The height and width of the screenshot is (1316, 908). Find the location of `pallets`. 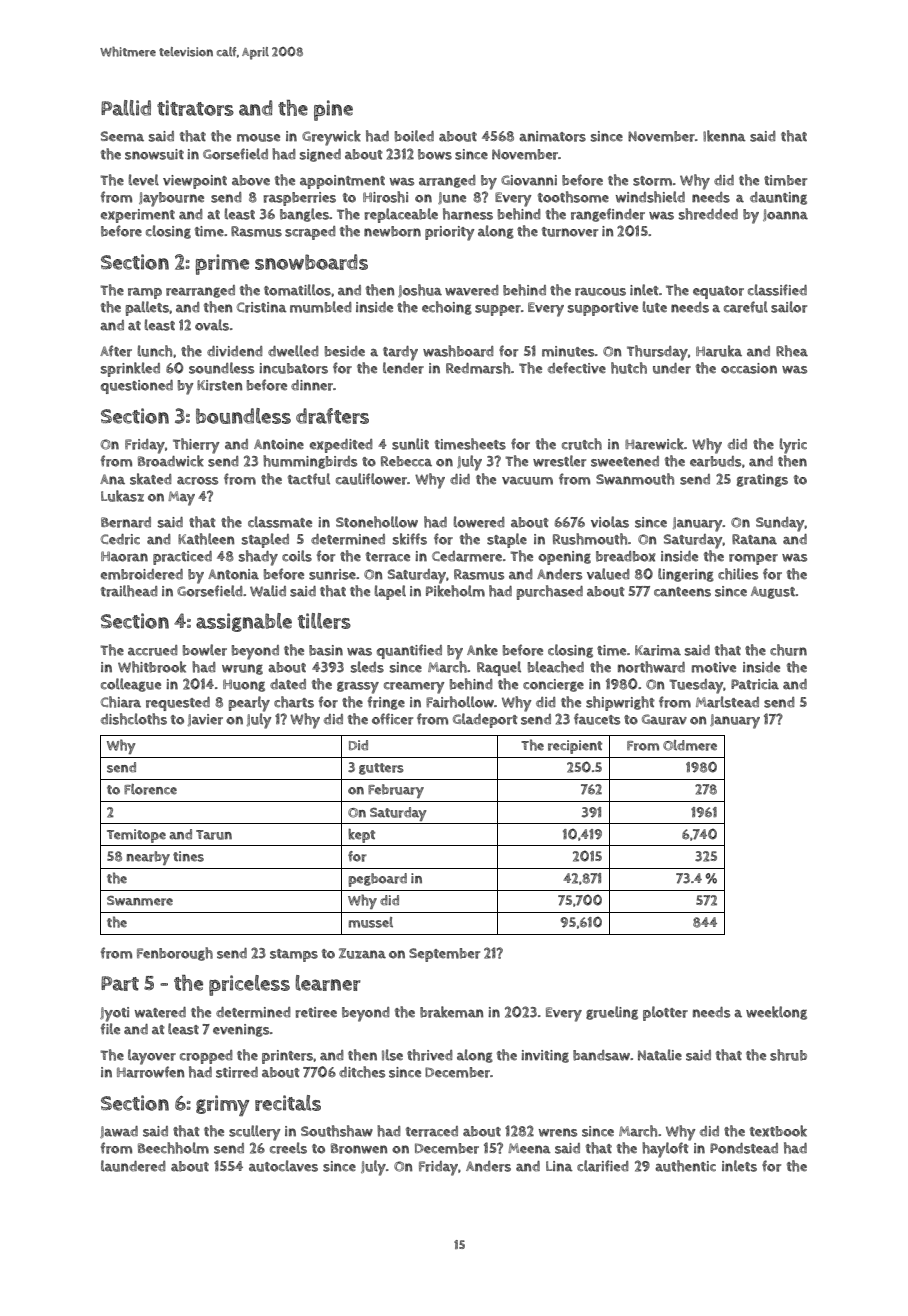

pallets is located at coordinates (147, 308).
